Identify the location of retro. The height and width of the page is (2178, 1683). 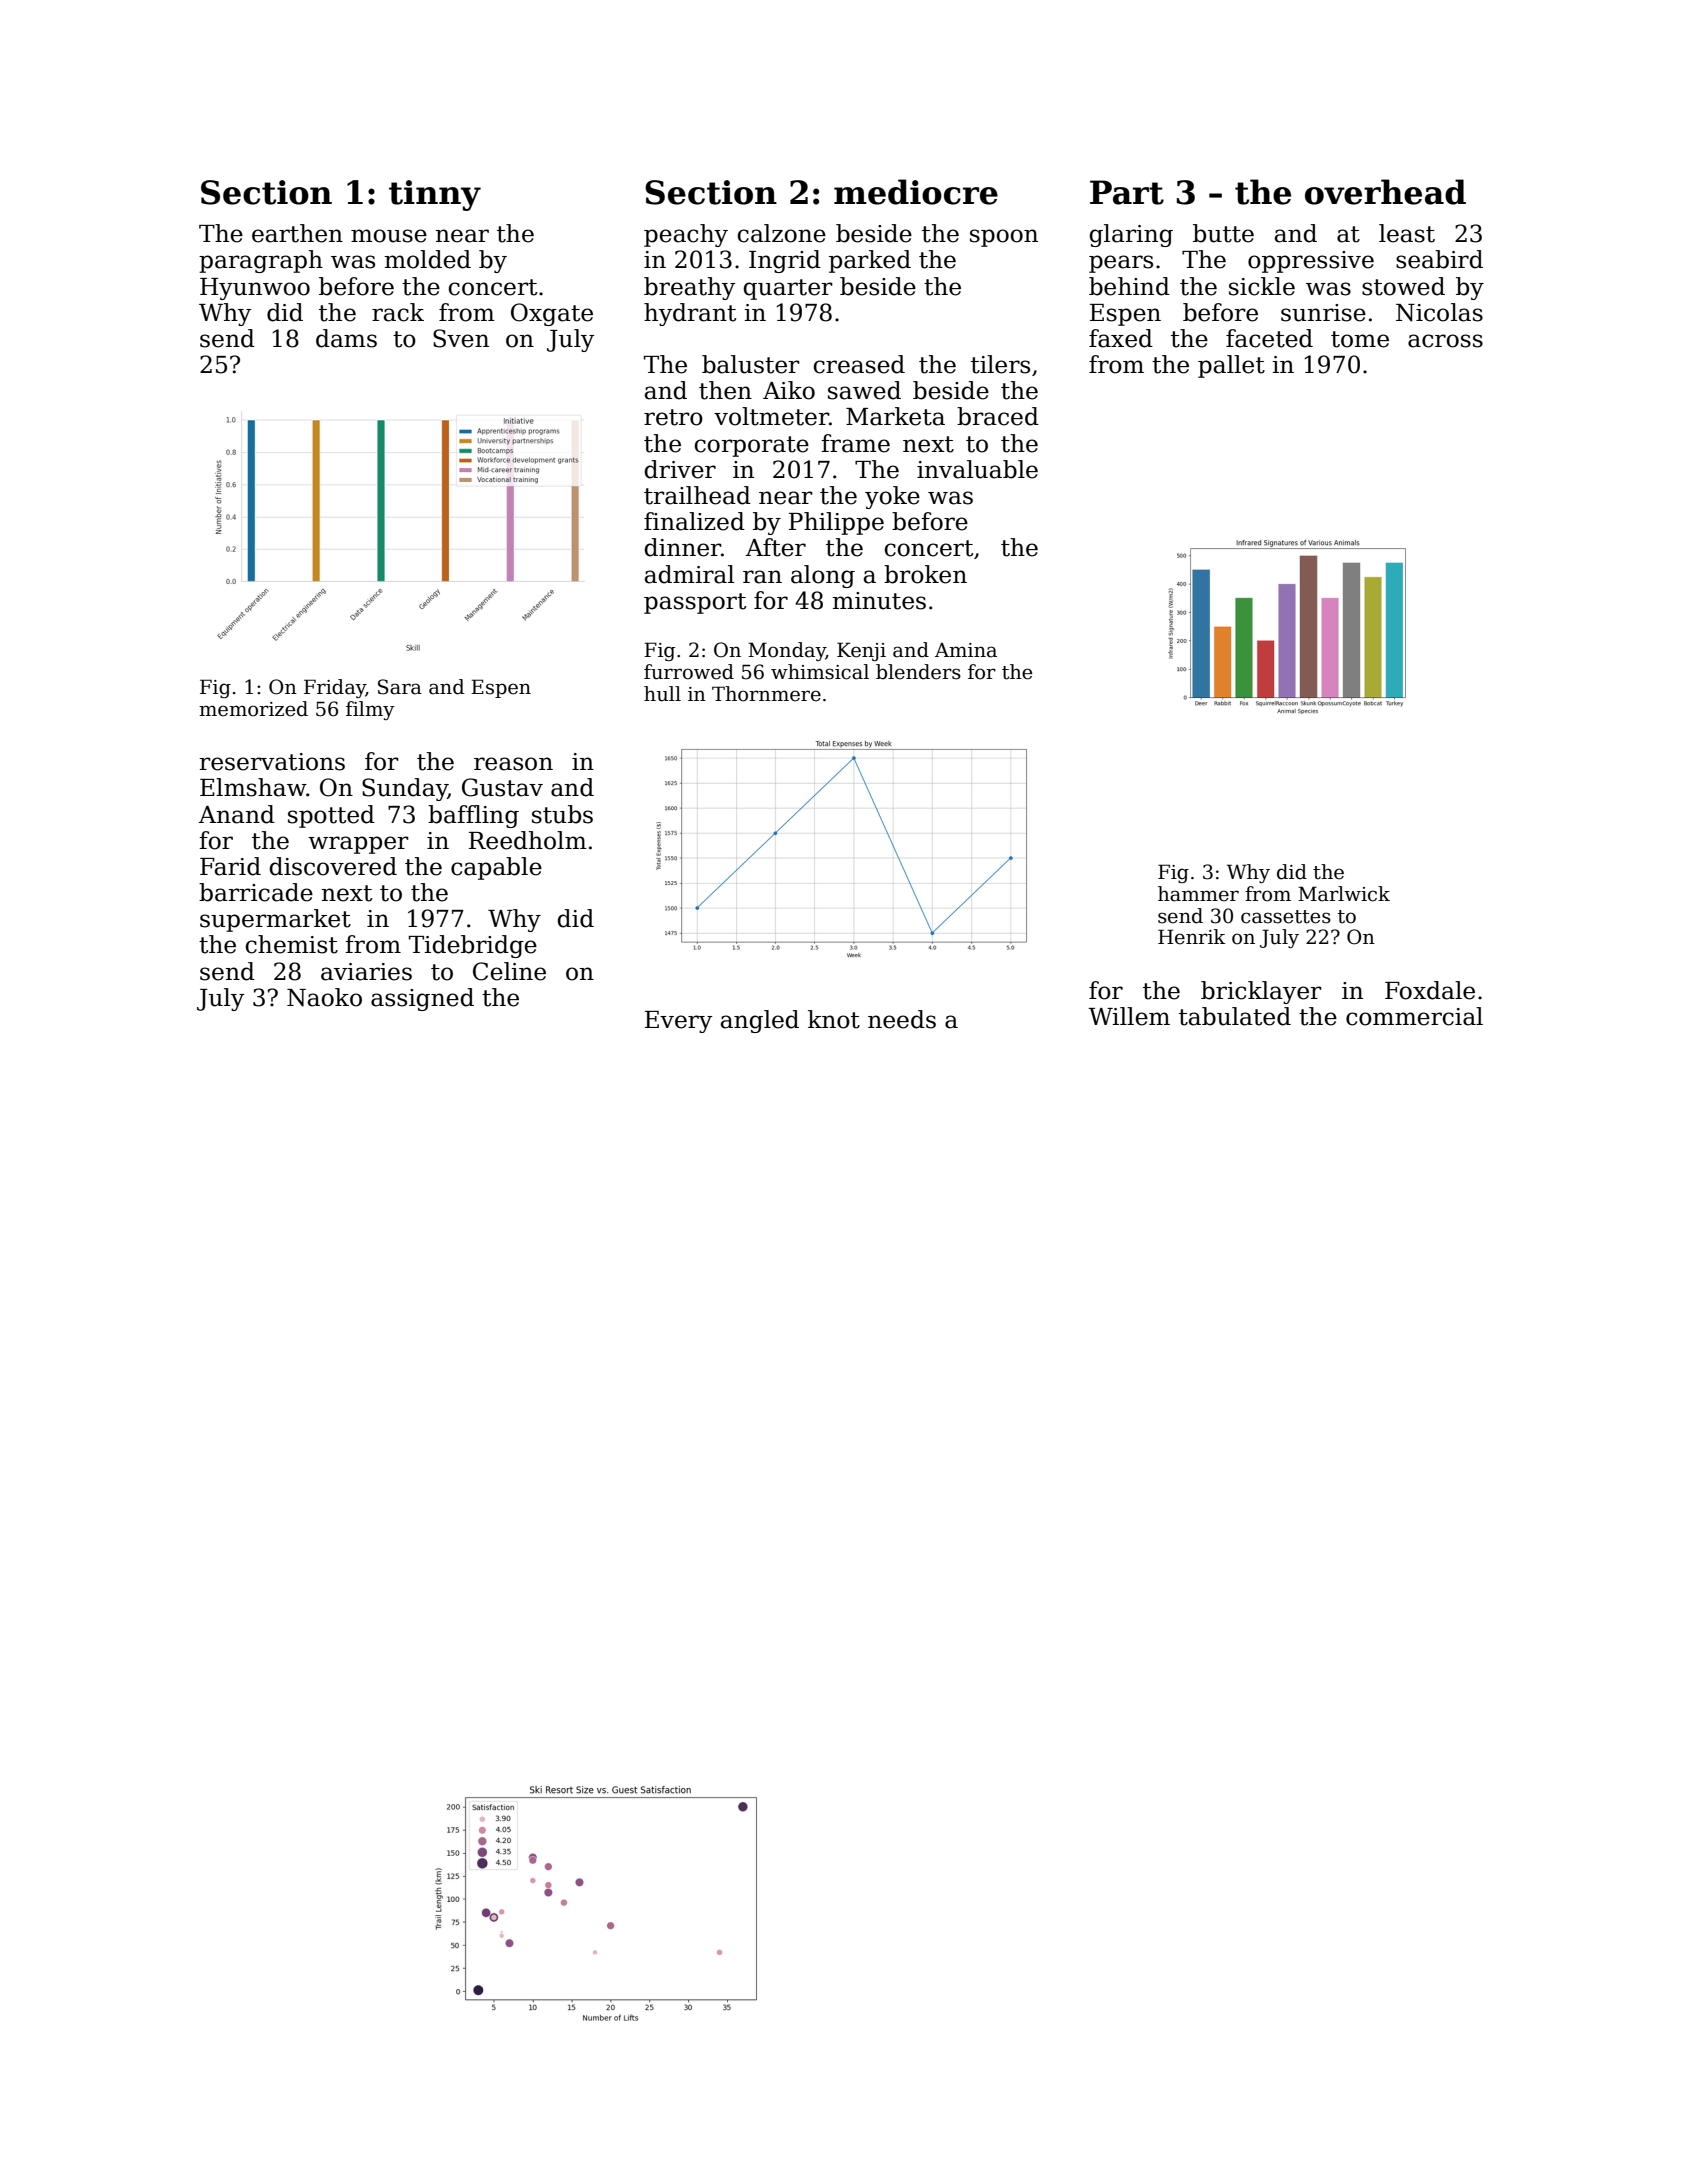
(673, 417).
